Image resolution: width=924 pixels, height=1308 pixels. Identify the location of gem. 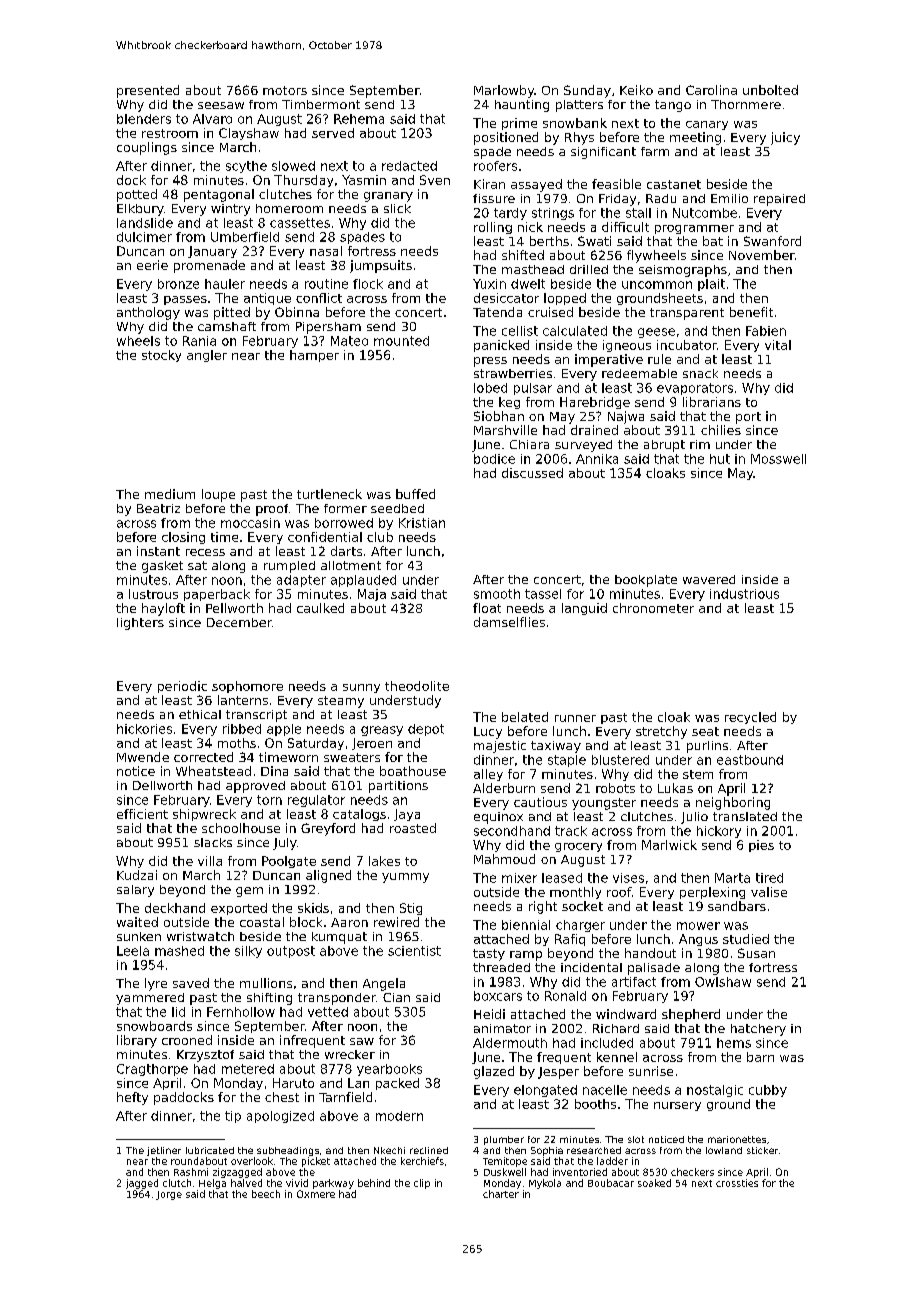
(249, 892).
